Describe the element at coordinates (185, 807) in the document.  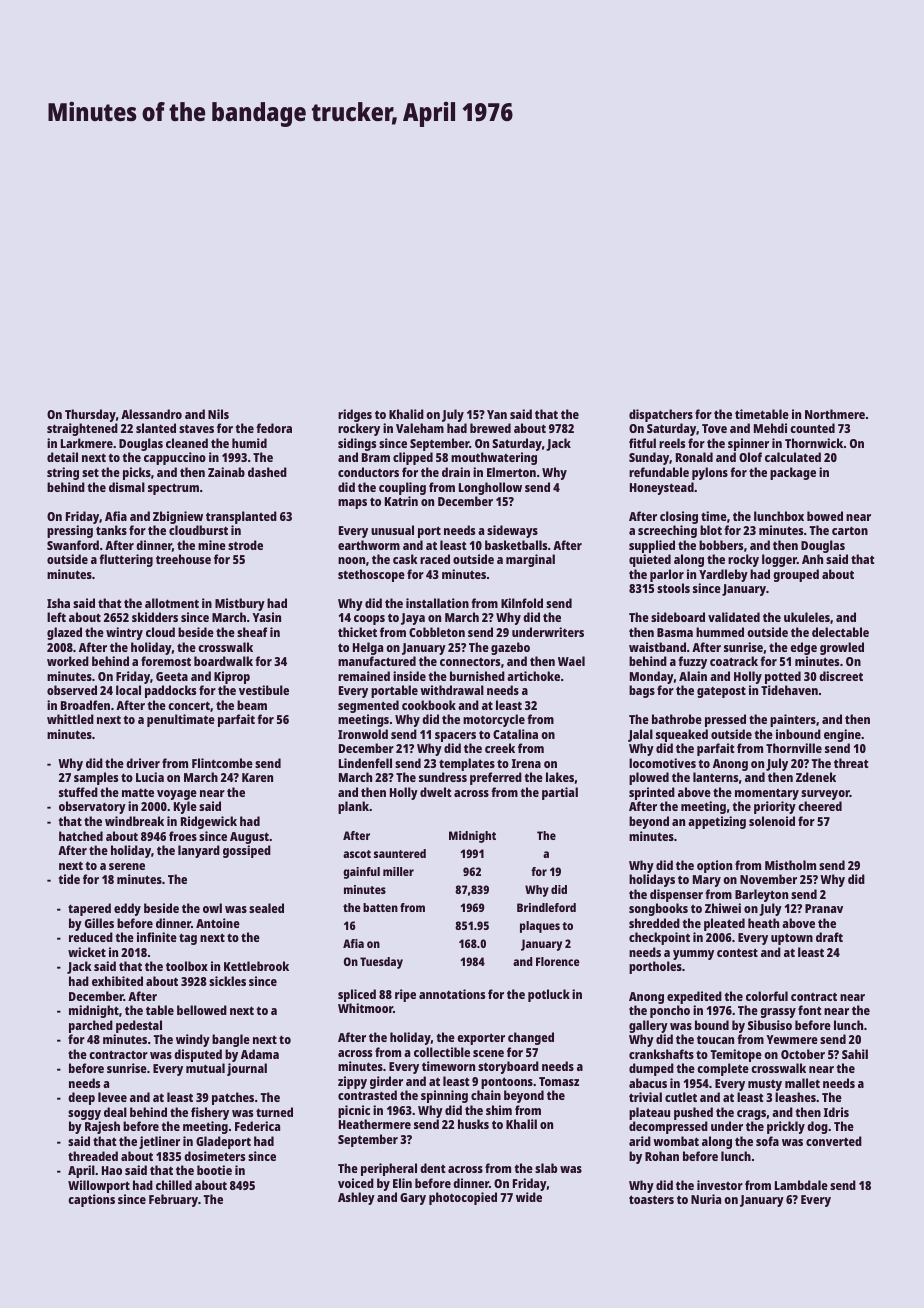
I see `Kyle` at that location.
